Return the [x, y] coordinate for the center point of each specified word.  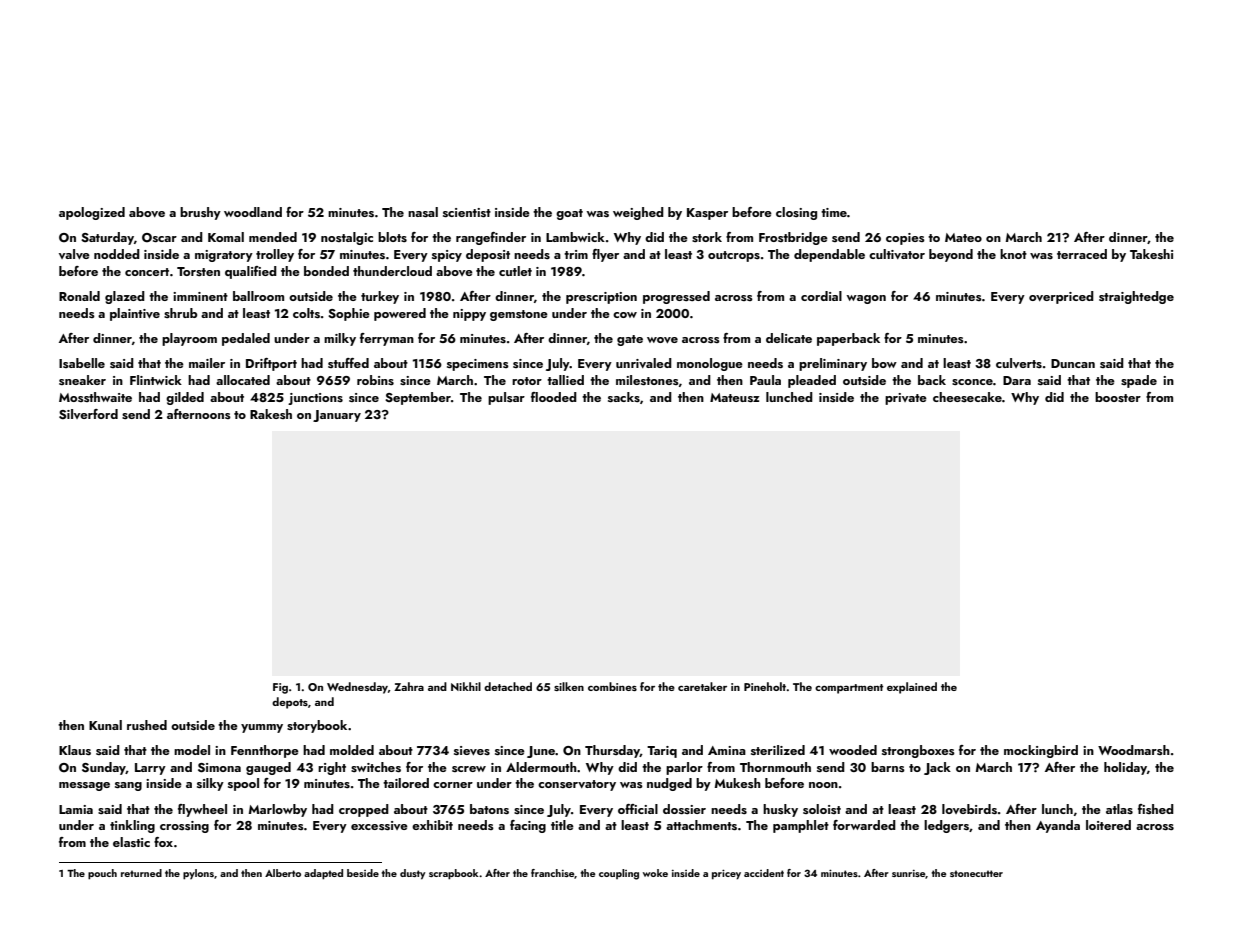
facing [528, 826]
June [541, 752]
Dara [1017, 380]
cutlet [515, 271]
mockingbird [1041, 751]
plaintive [135, 314]
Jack [937, 768]
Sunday [104, 768]
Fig [280, 688]
